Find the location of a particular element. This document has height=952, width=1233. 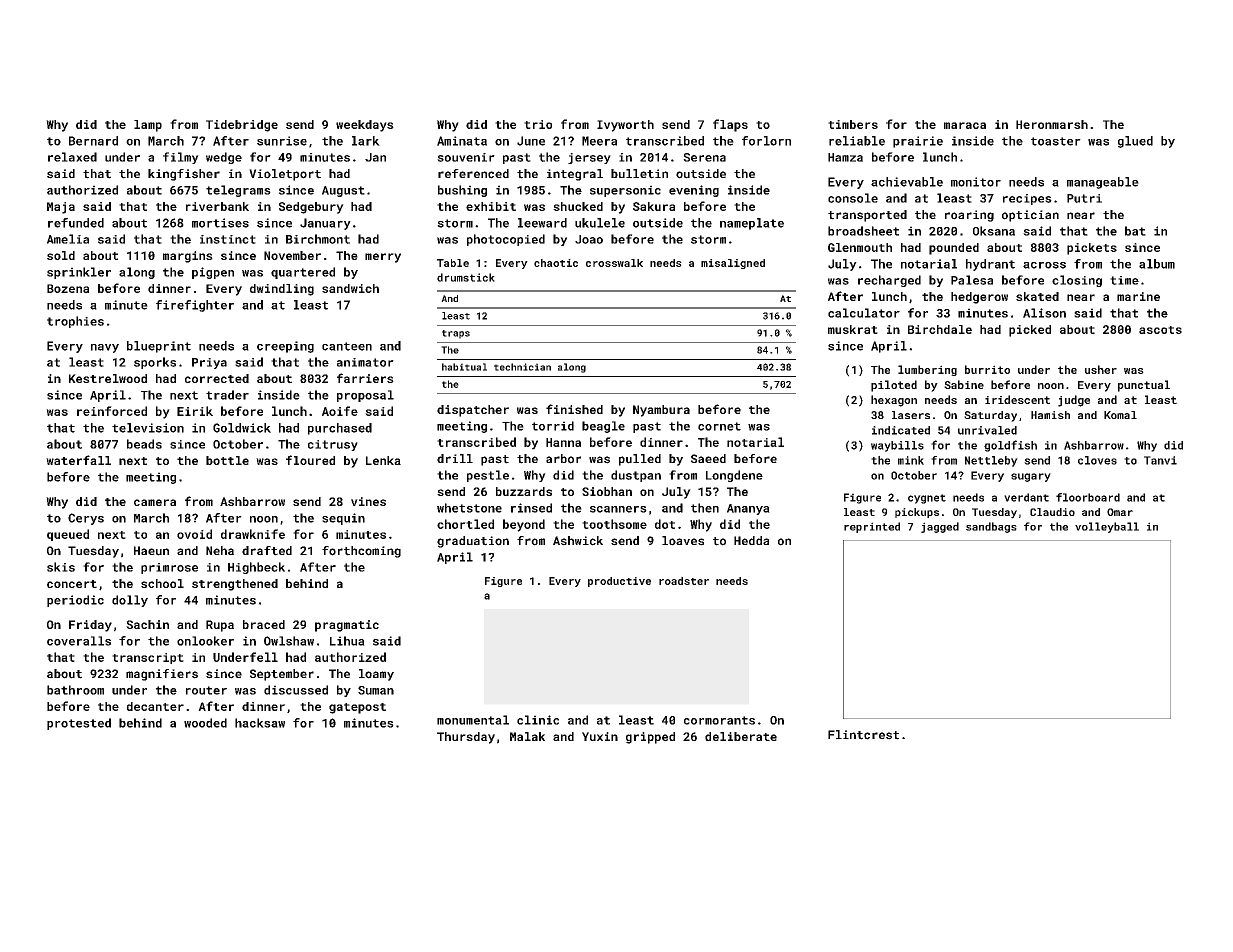

bulletin is located at coordinates (639, 174).
